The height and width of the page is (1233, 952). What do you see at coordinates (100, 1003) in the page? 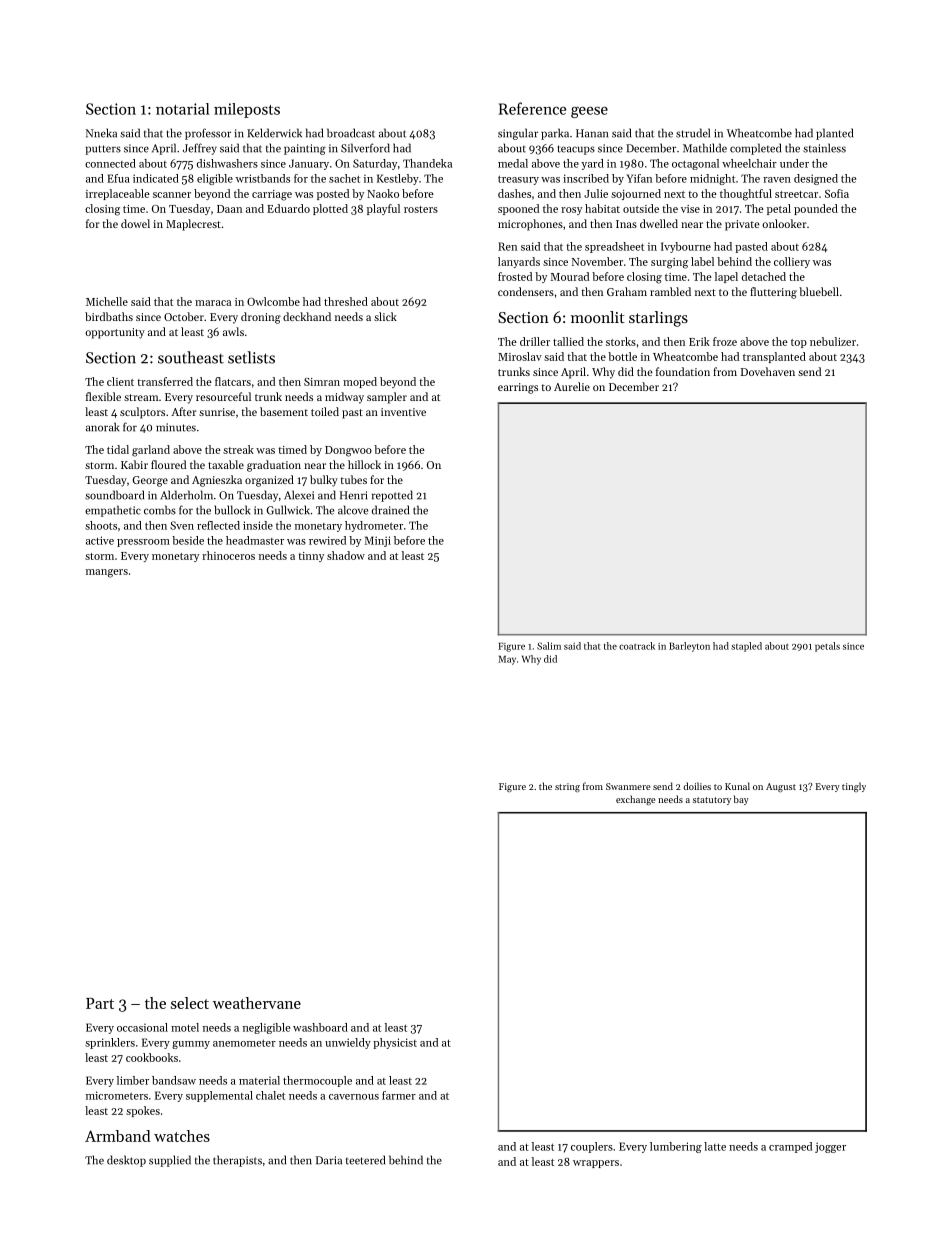
I see `Part` at bounding box center [100, 1003].
